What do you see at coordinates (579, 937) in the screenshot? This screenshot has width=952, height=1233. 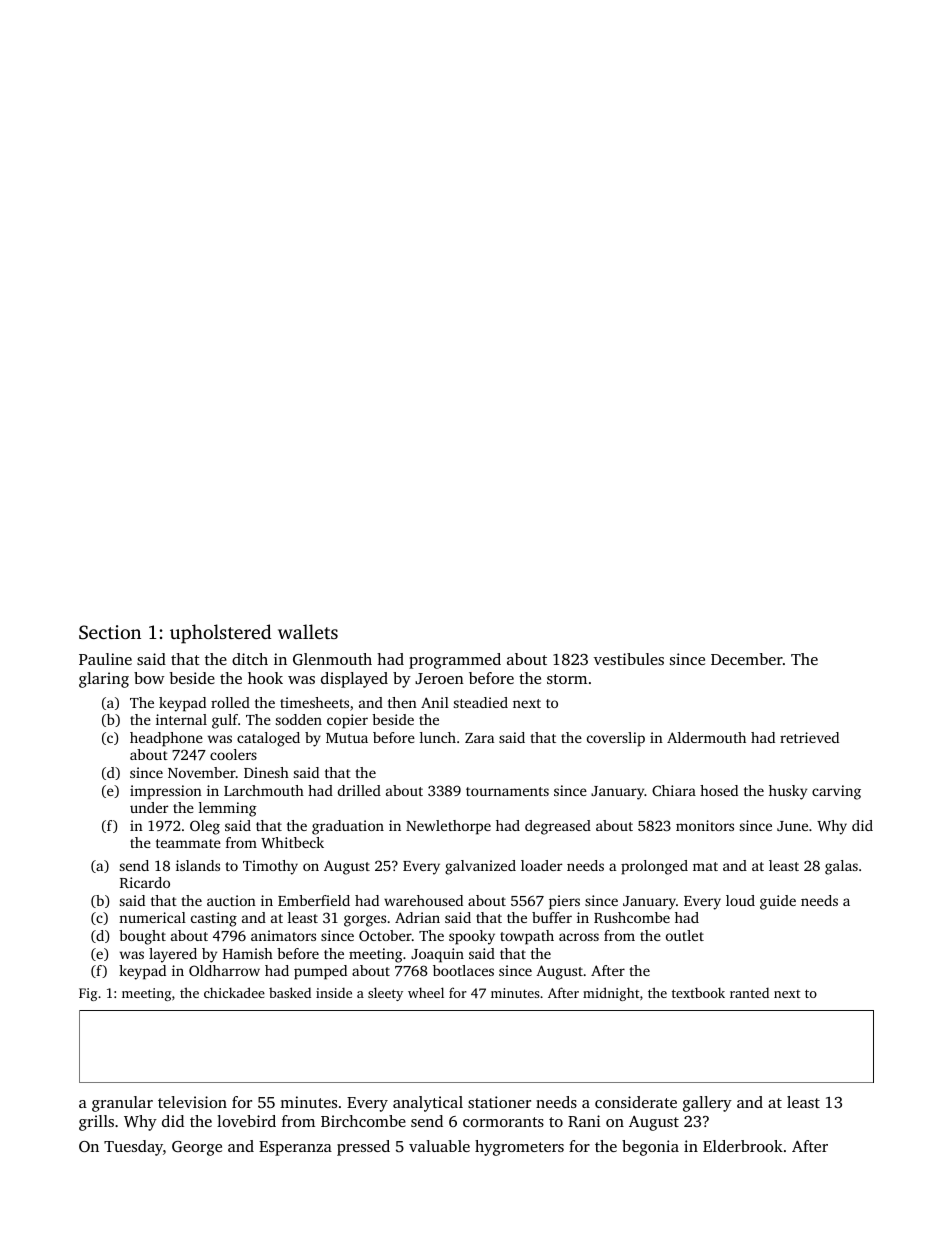 I see `across` at bounding box center [579, 937].
